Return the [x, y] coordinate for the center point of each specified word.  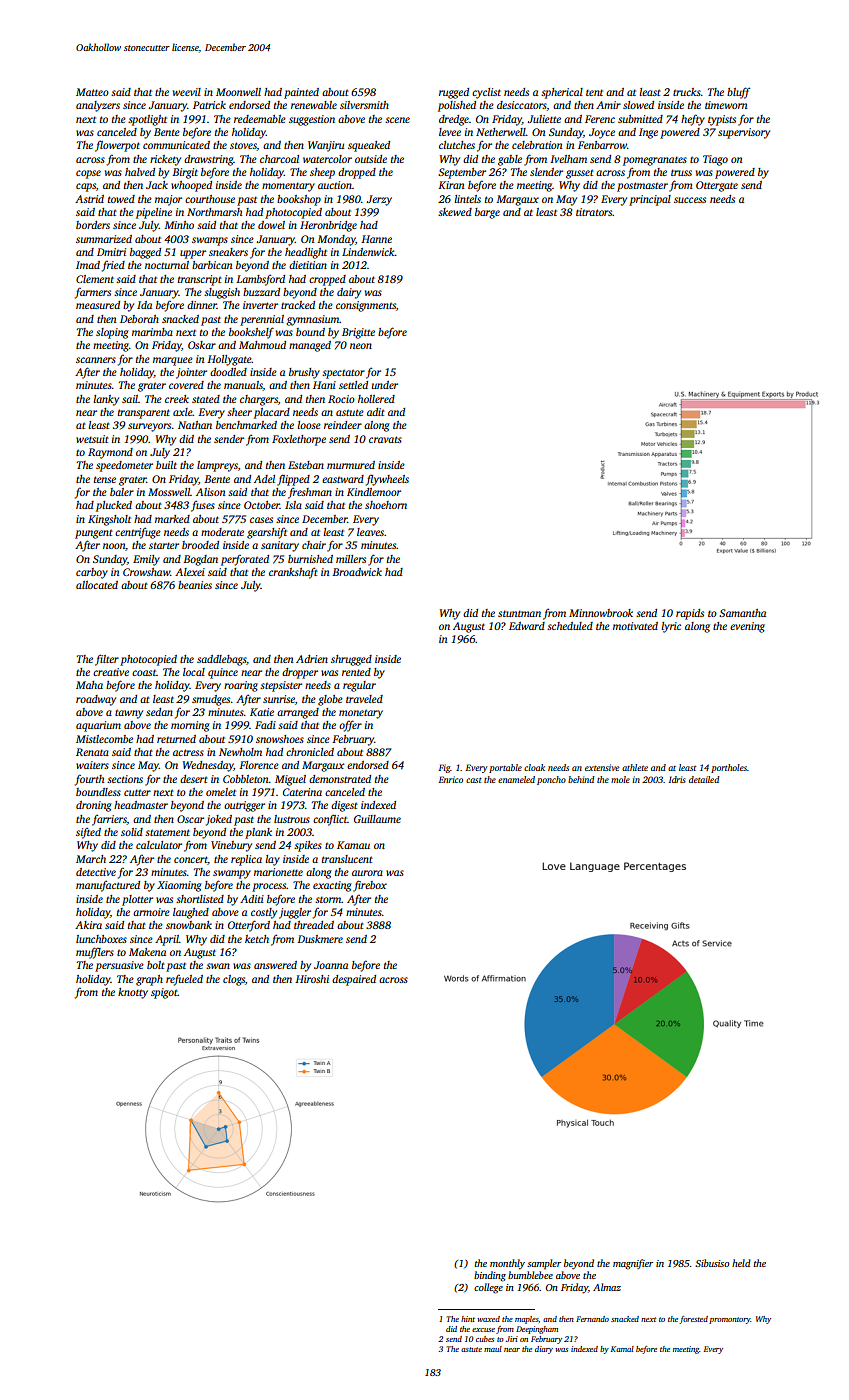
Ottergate [717, 186]
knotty [133, 993]
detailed [704, 779]
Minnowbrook [601, 613]
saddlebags [221, 660]
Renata [92, 752]
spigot [164, 993]
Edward [527, 626]
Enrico [451, 779]
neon [361, 346]
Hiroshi [312, 979]
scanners [96, 360]
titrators [594, 212]
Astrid [89, 199]
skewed [455, 212]
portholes [729, 768]
